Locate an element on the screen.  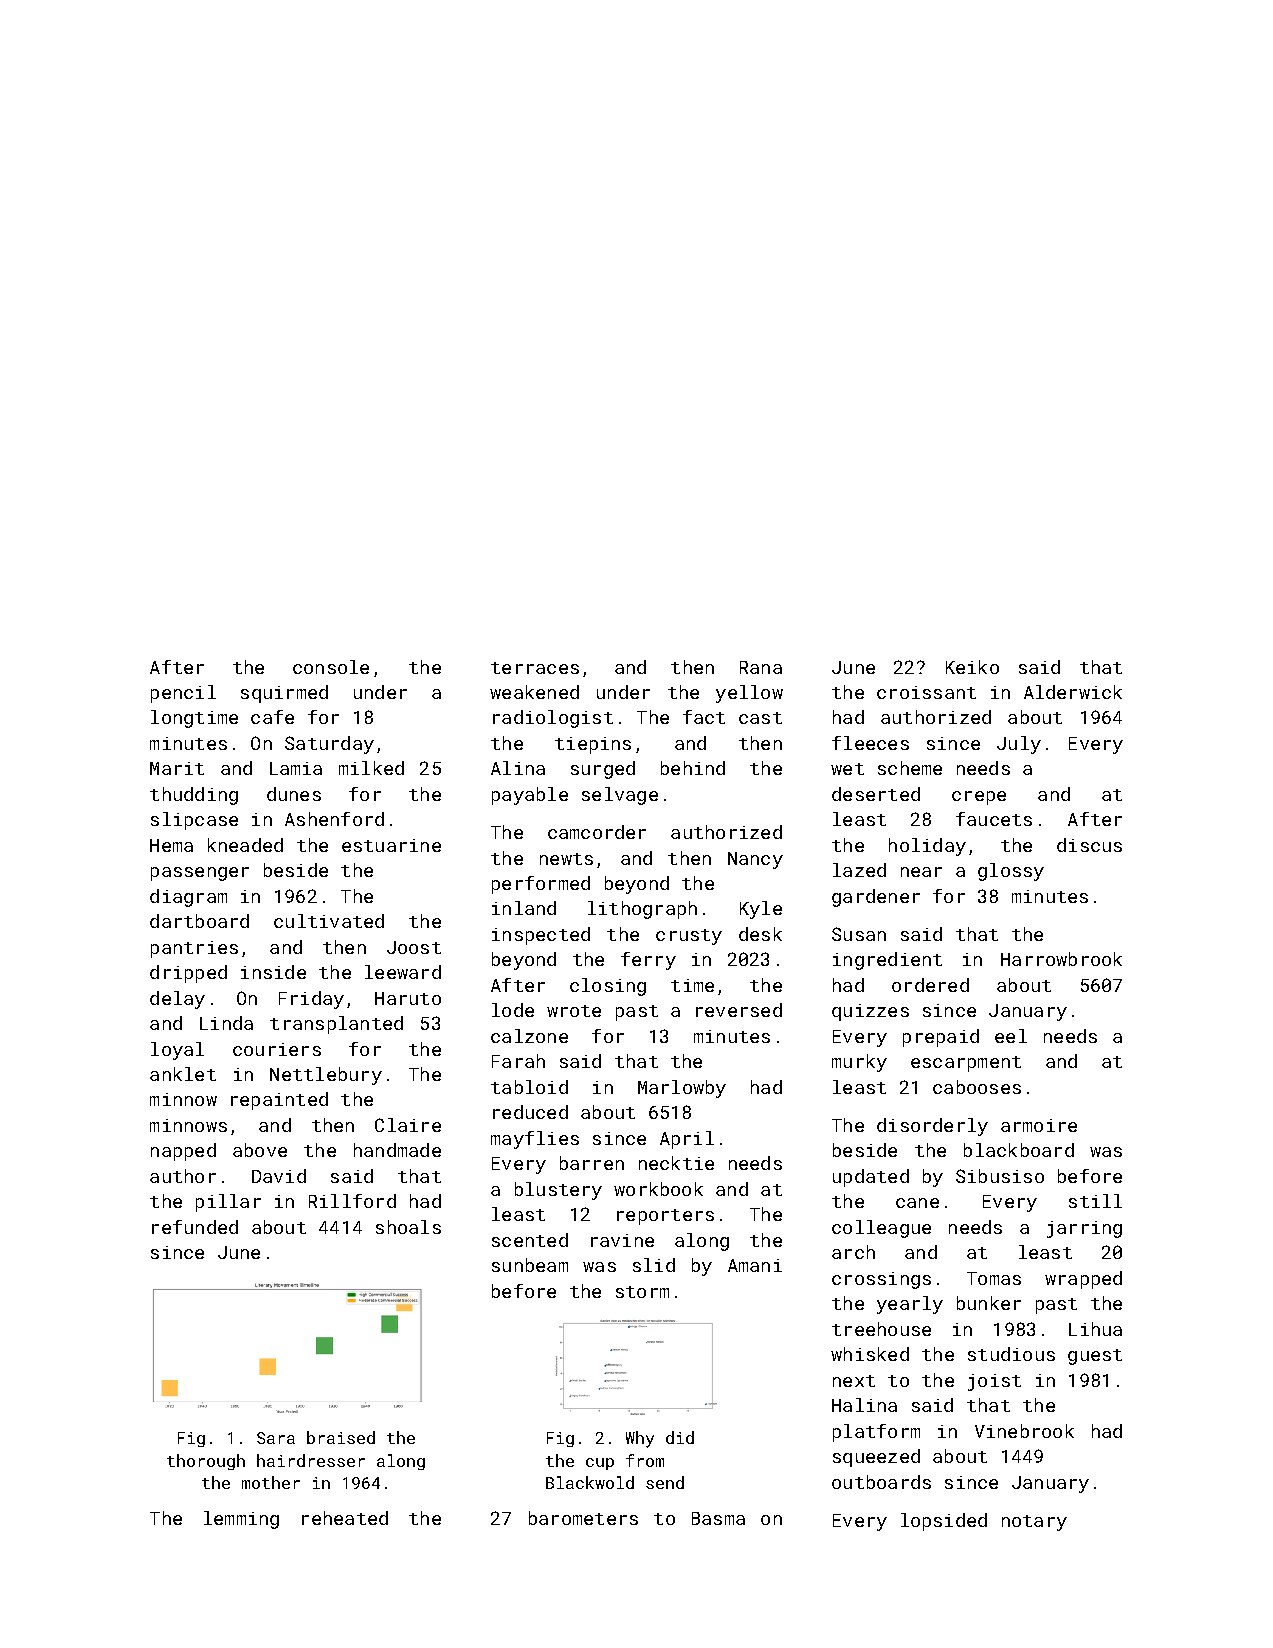
colleague is located at coordinates (881, 1229).
